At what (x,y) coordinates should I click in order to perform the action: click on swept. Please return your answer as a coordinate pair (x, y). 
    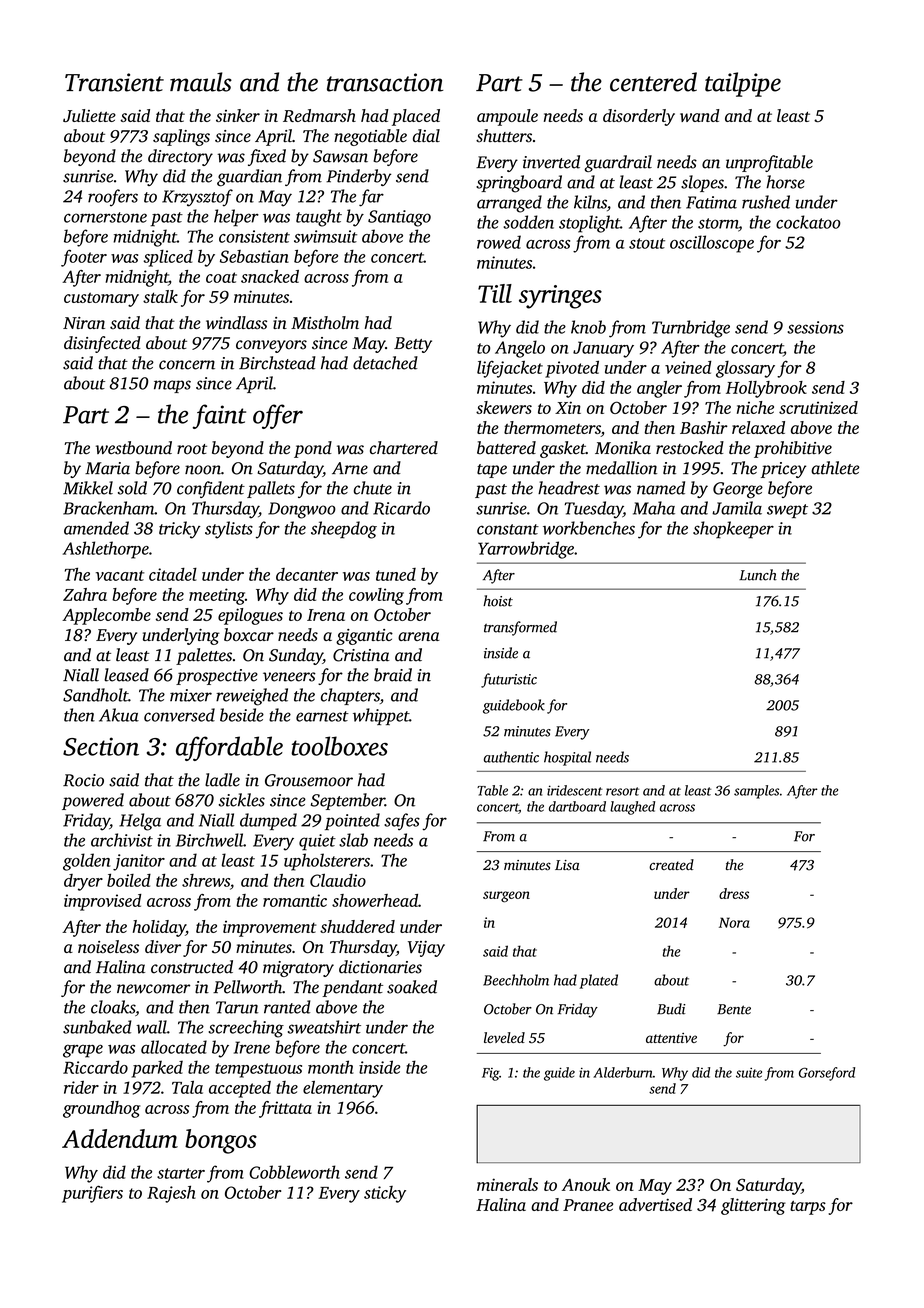
    Looking at the image, I should click on (787, 511).
